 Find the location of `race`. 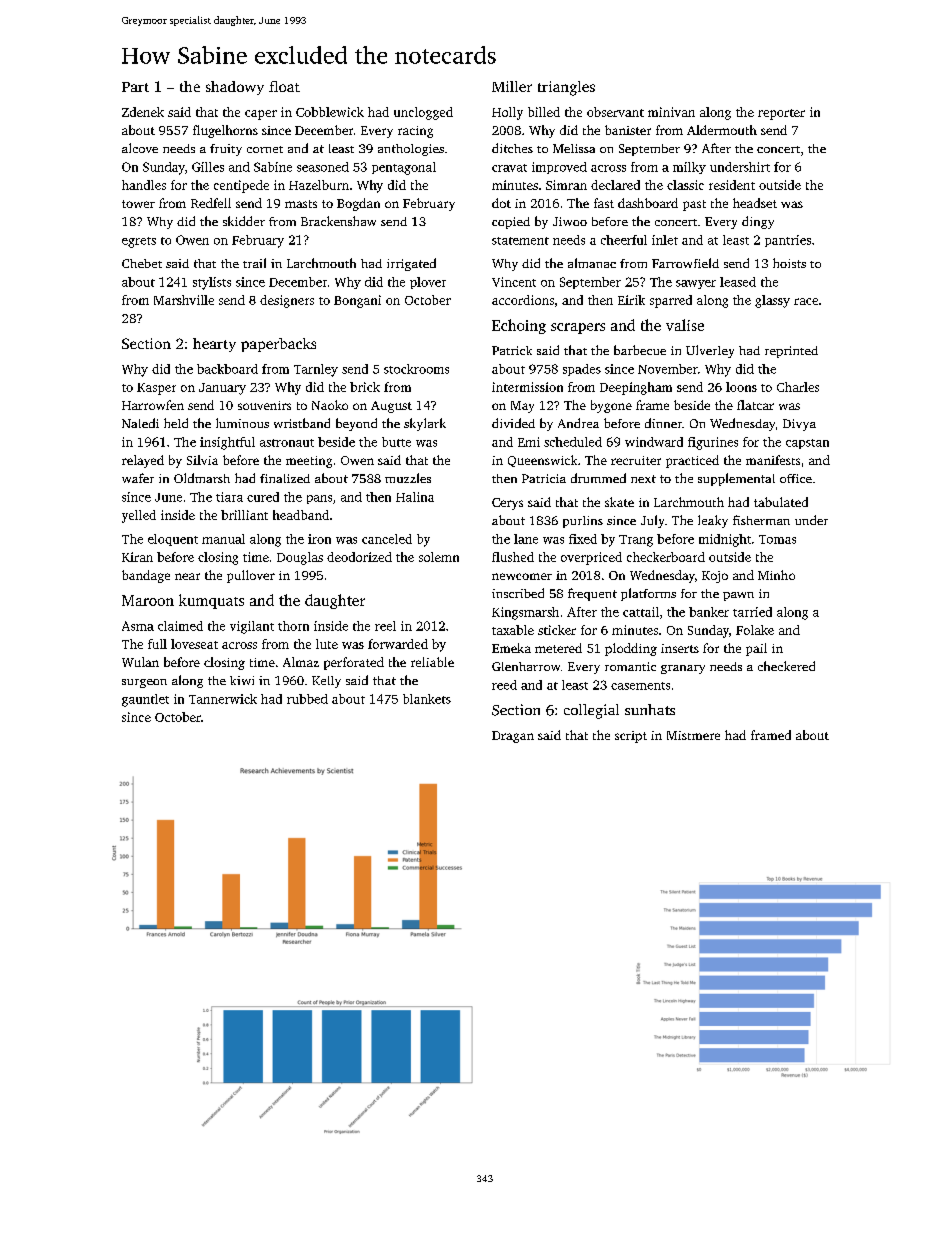

race is located at coordinates (806, 301).
